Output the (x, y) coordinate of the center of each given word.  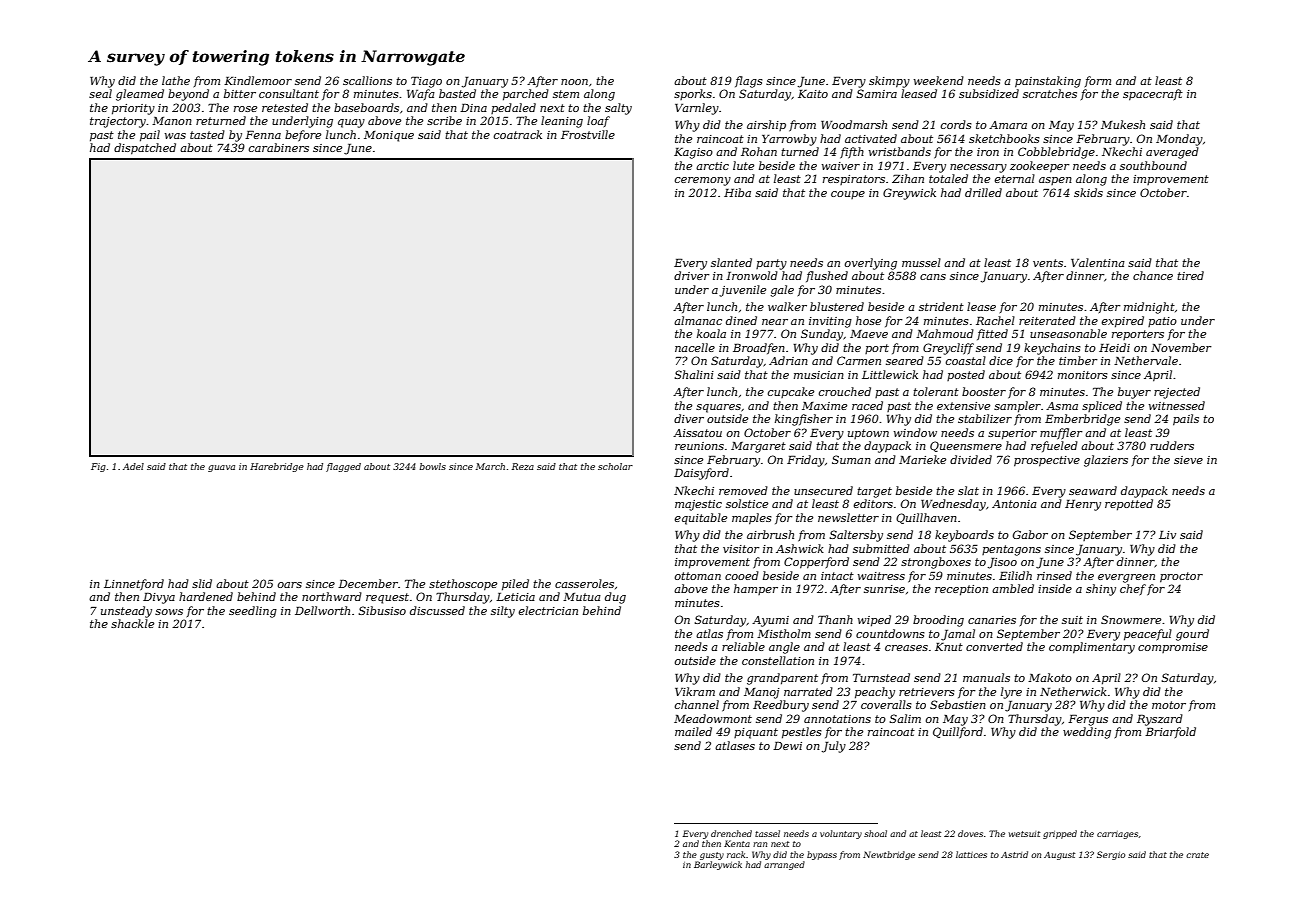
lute (743, 165)
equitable (701, 519)
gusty (712, 856)
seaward (1093, 490)
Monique (389, 136)
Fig (98, 467)
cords (956, 124)
